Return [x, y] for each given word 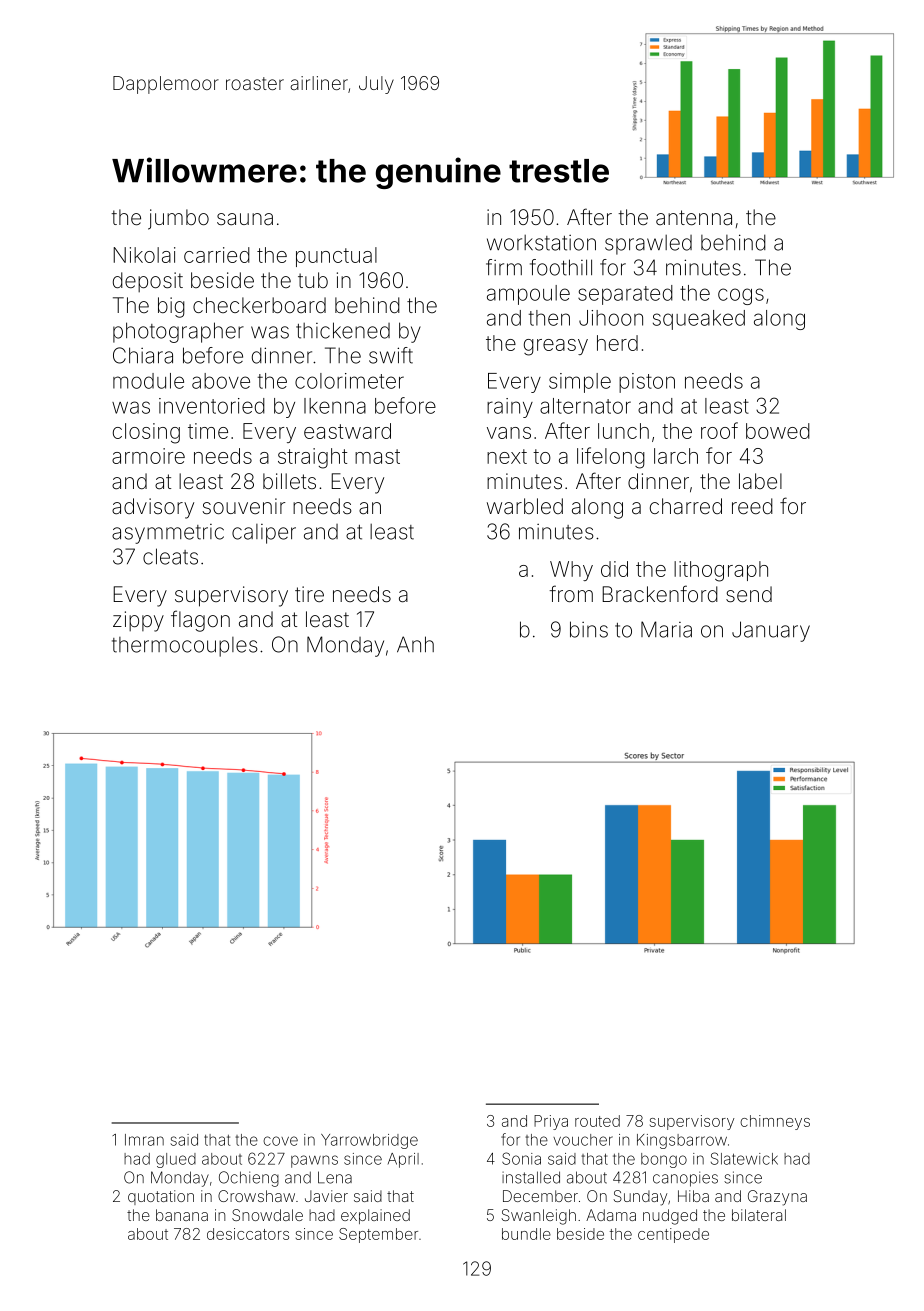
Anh [415, 644]
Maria [666, 629]
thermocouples [185, 647]
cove [280, 1141]
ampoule [528, 295]
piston [647, 383]
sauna [245, 219]
